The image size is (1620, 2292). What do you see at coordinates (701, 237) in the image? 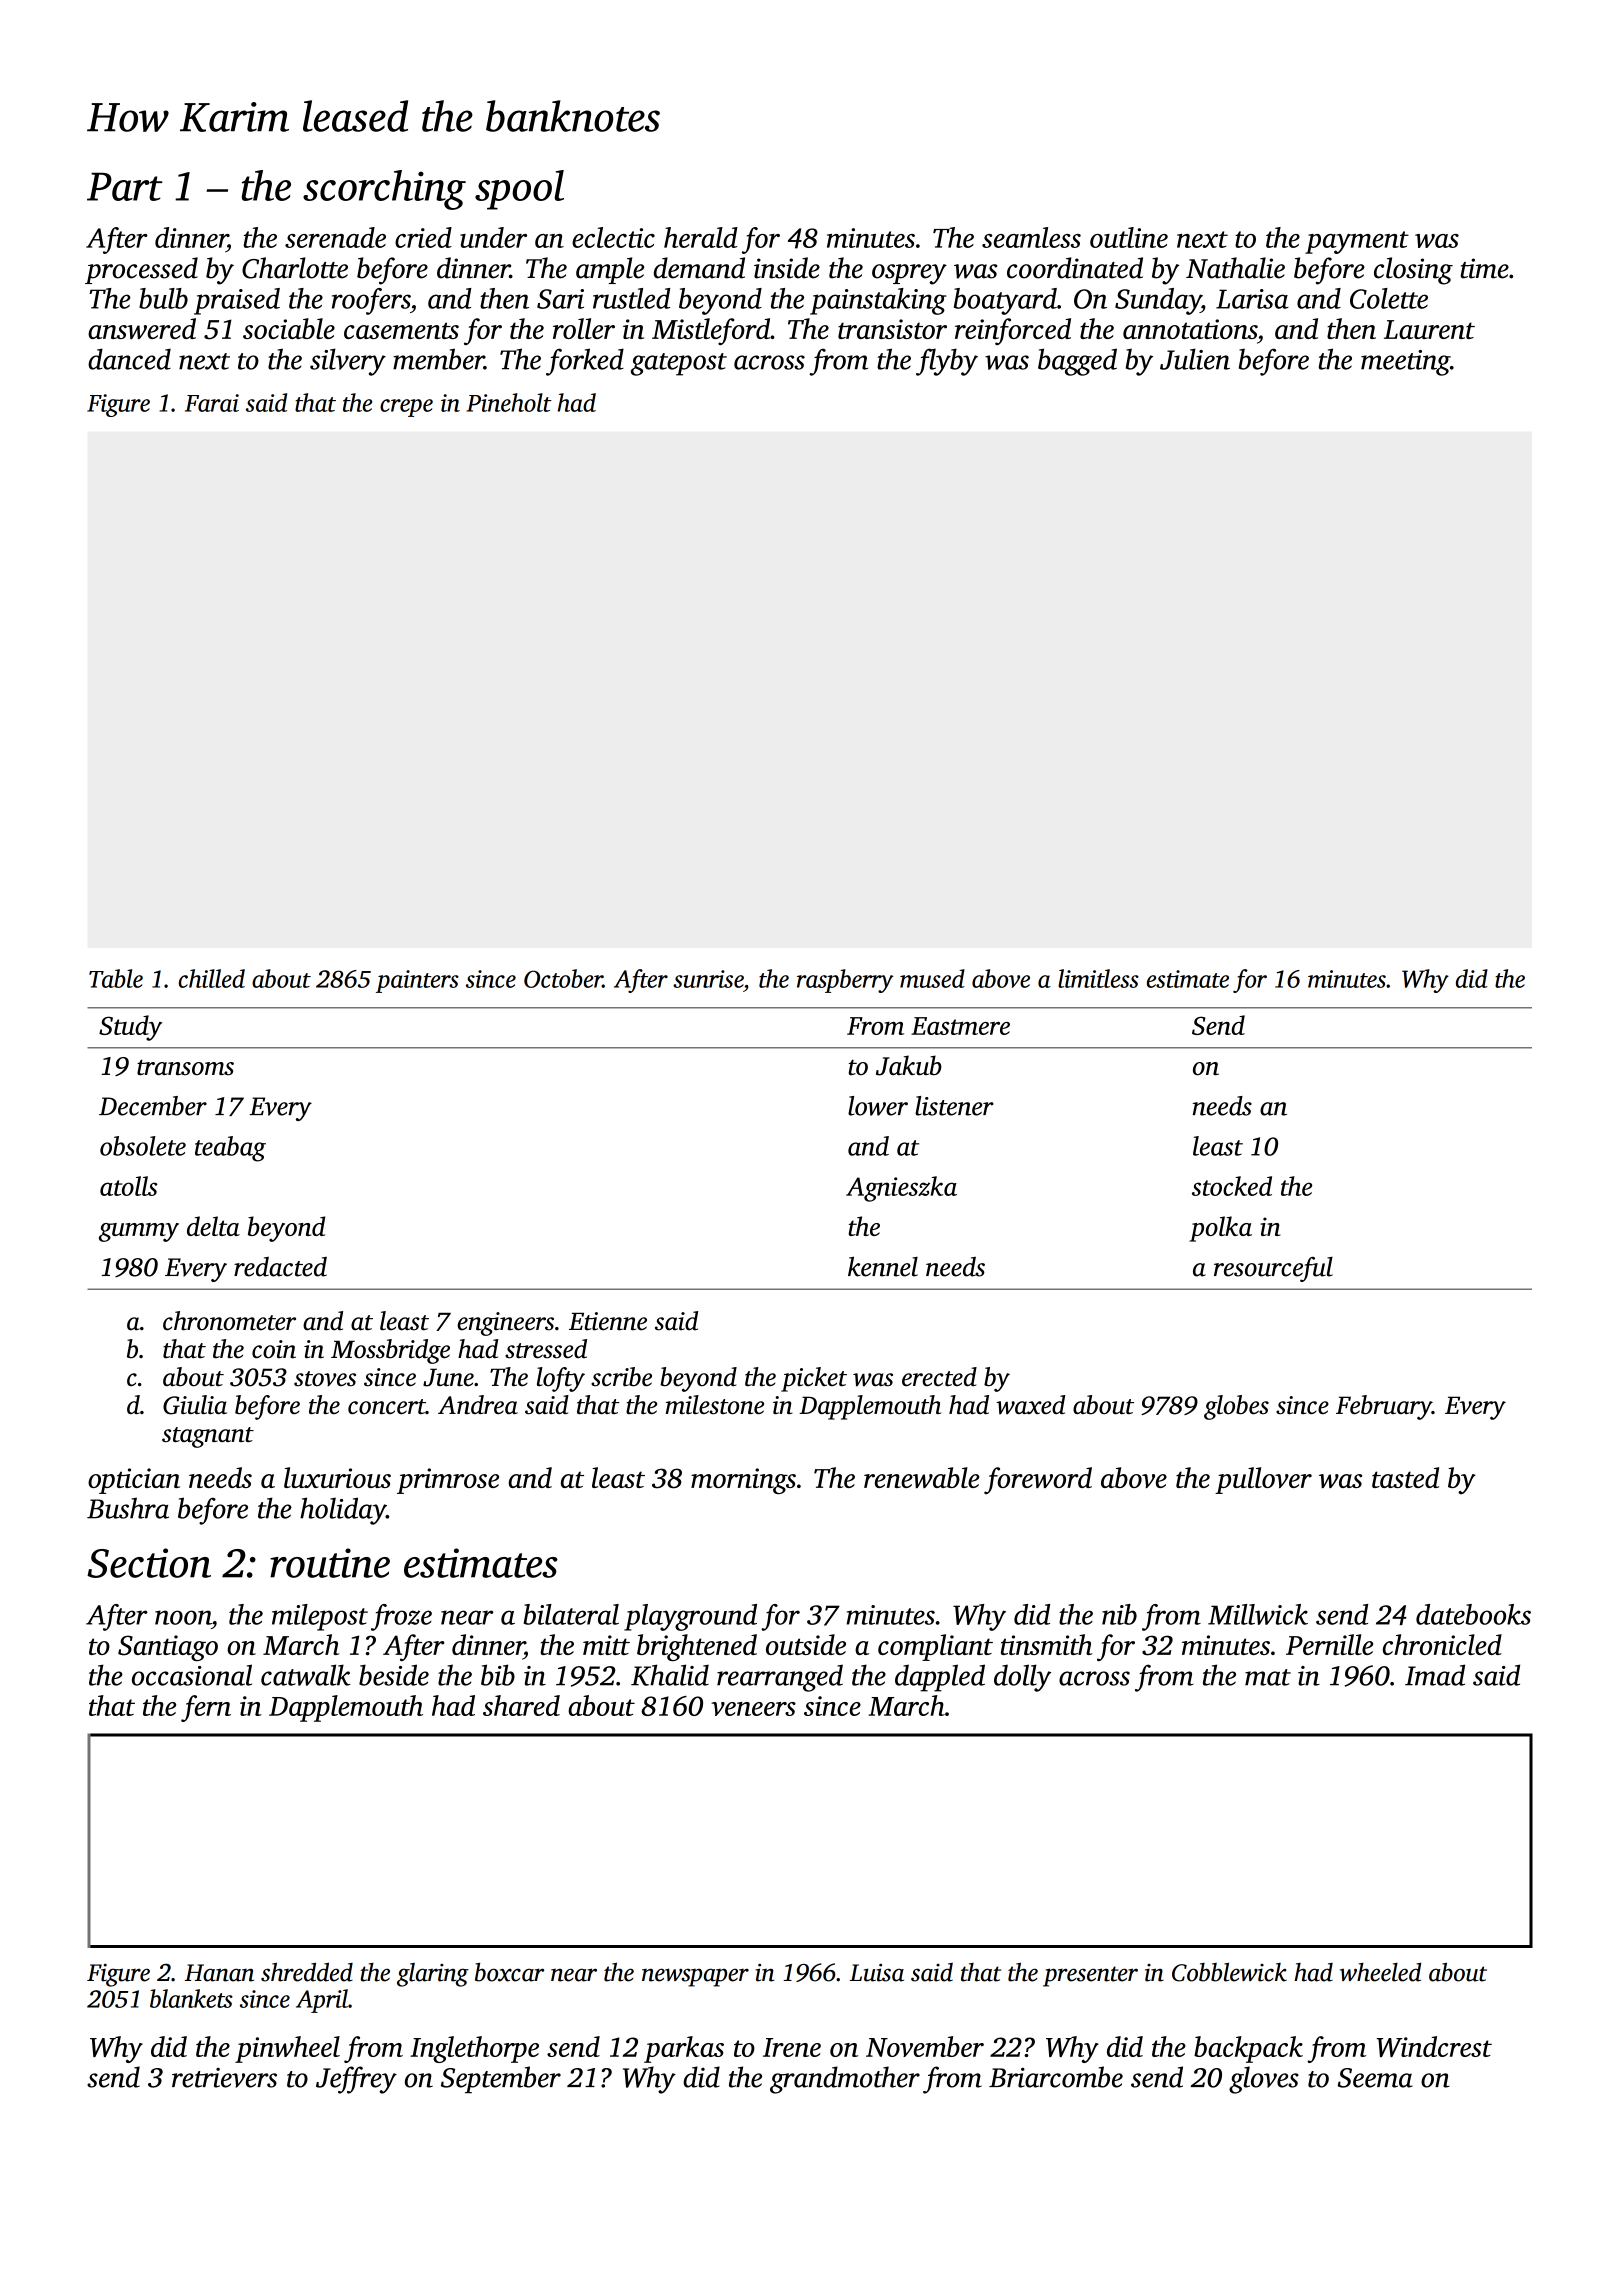
I see `herald` at bounding box center [701, 237].
